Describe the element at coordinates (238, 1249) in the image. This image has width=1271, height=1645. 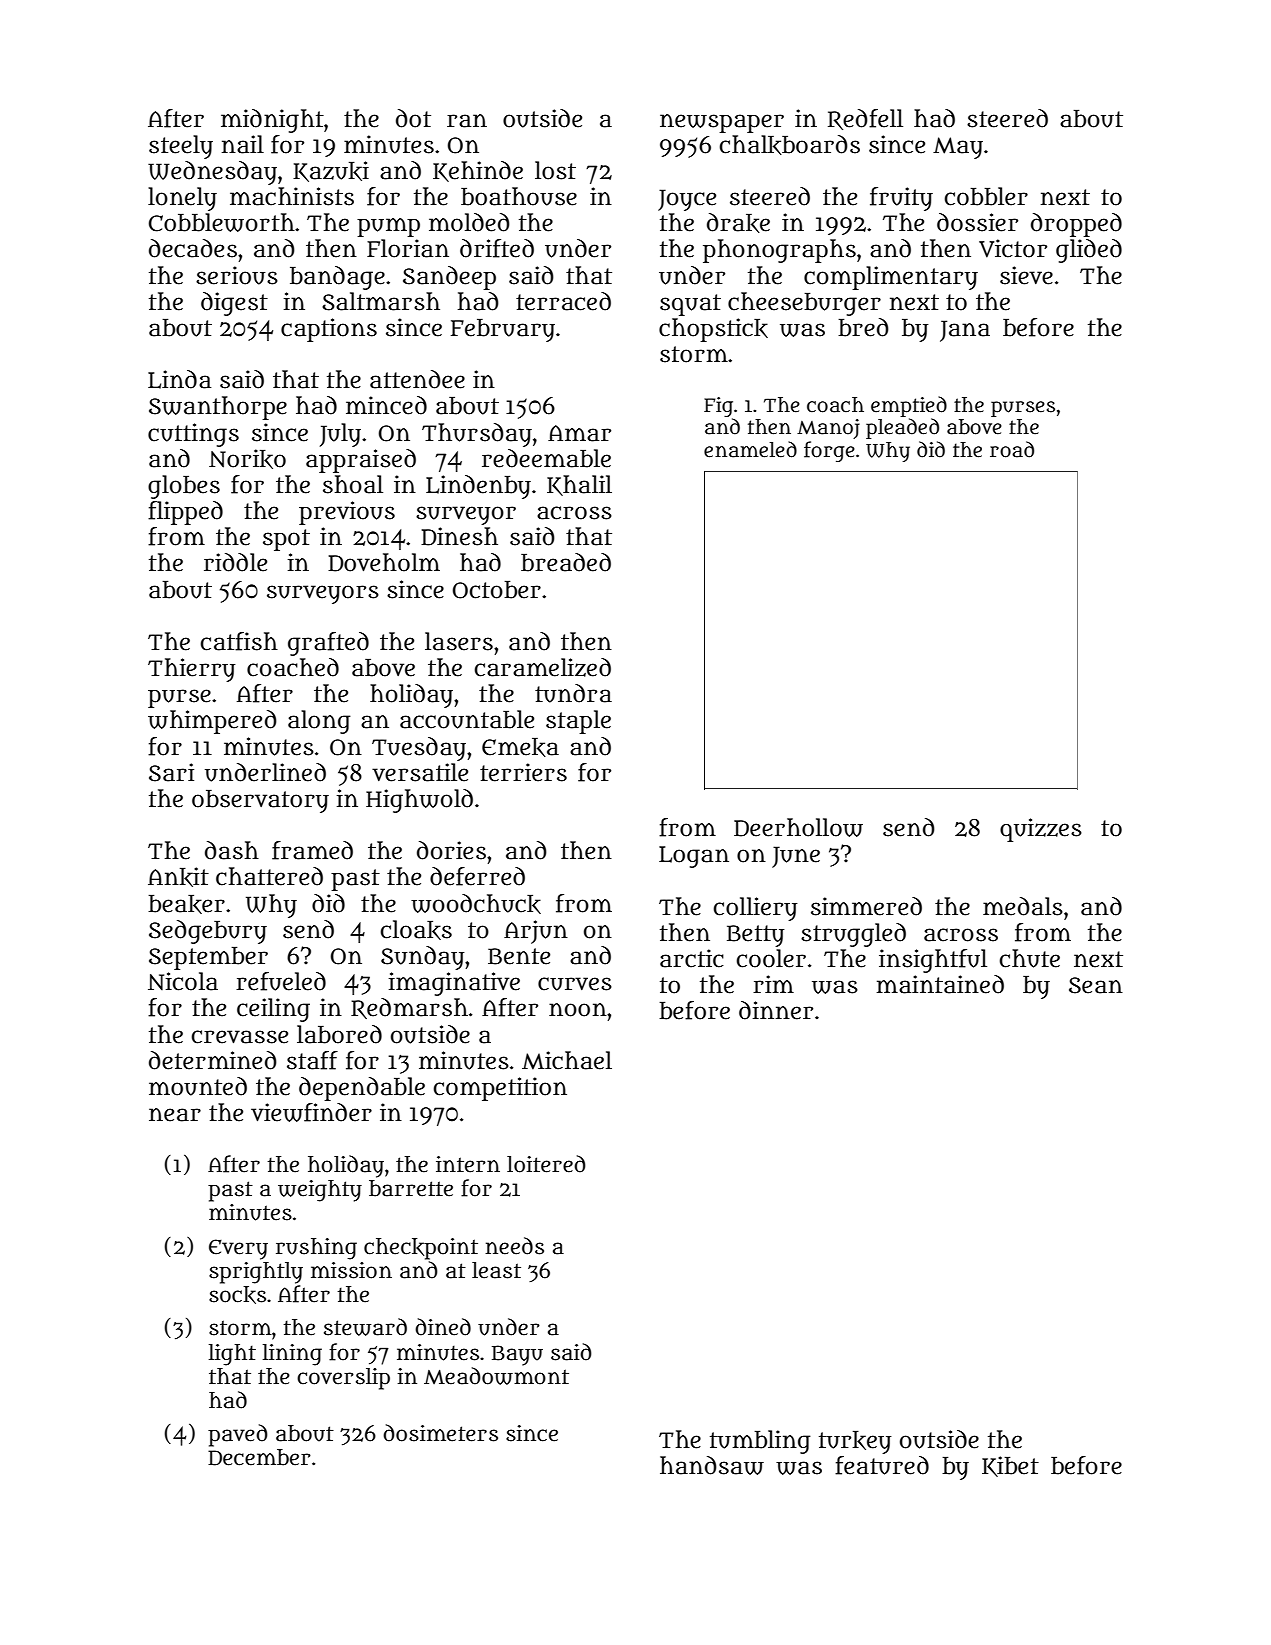
I see `Every` at that location.
